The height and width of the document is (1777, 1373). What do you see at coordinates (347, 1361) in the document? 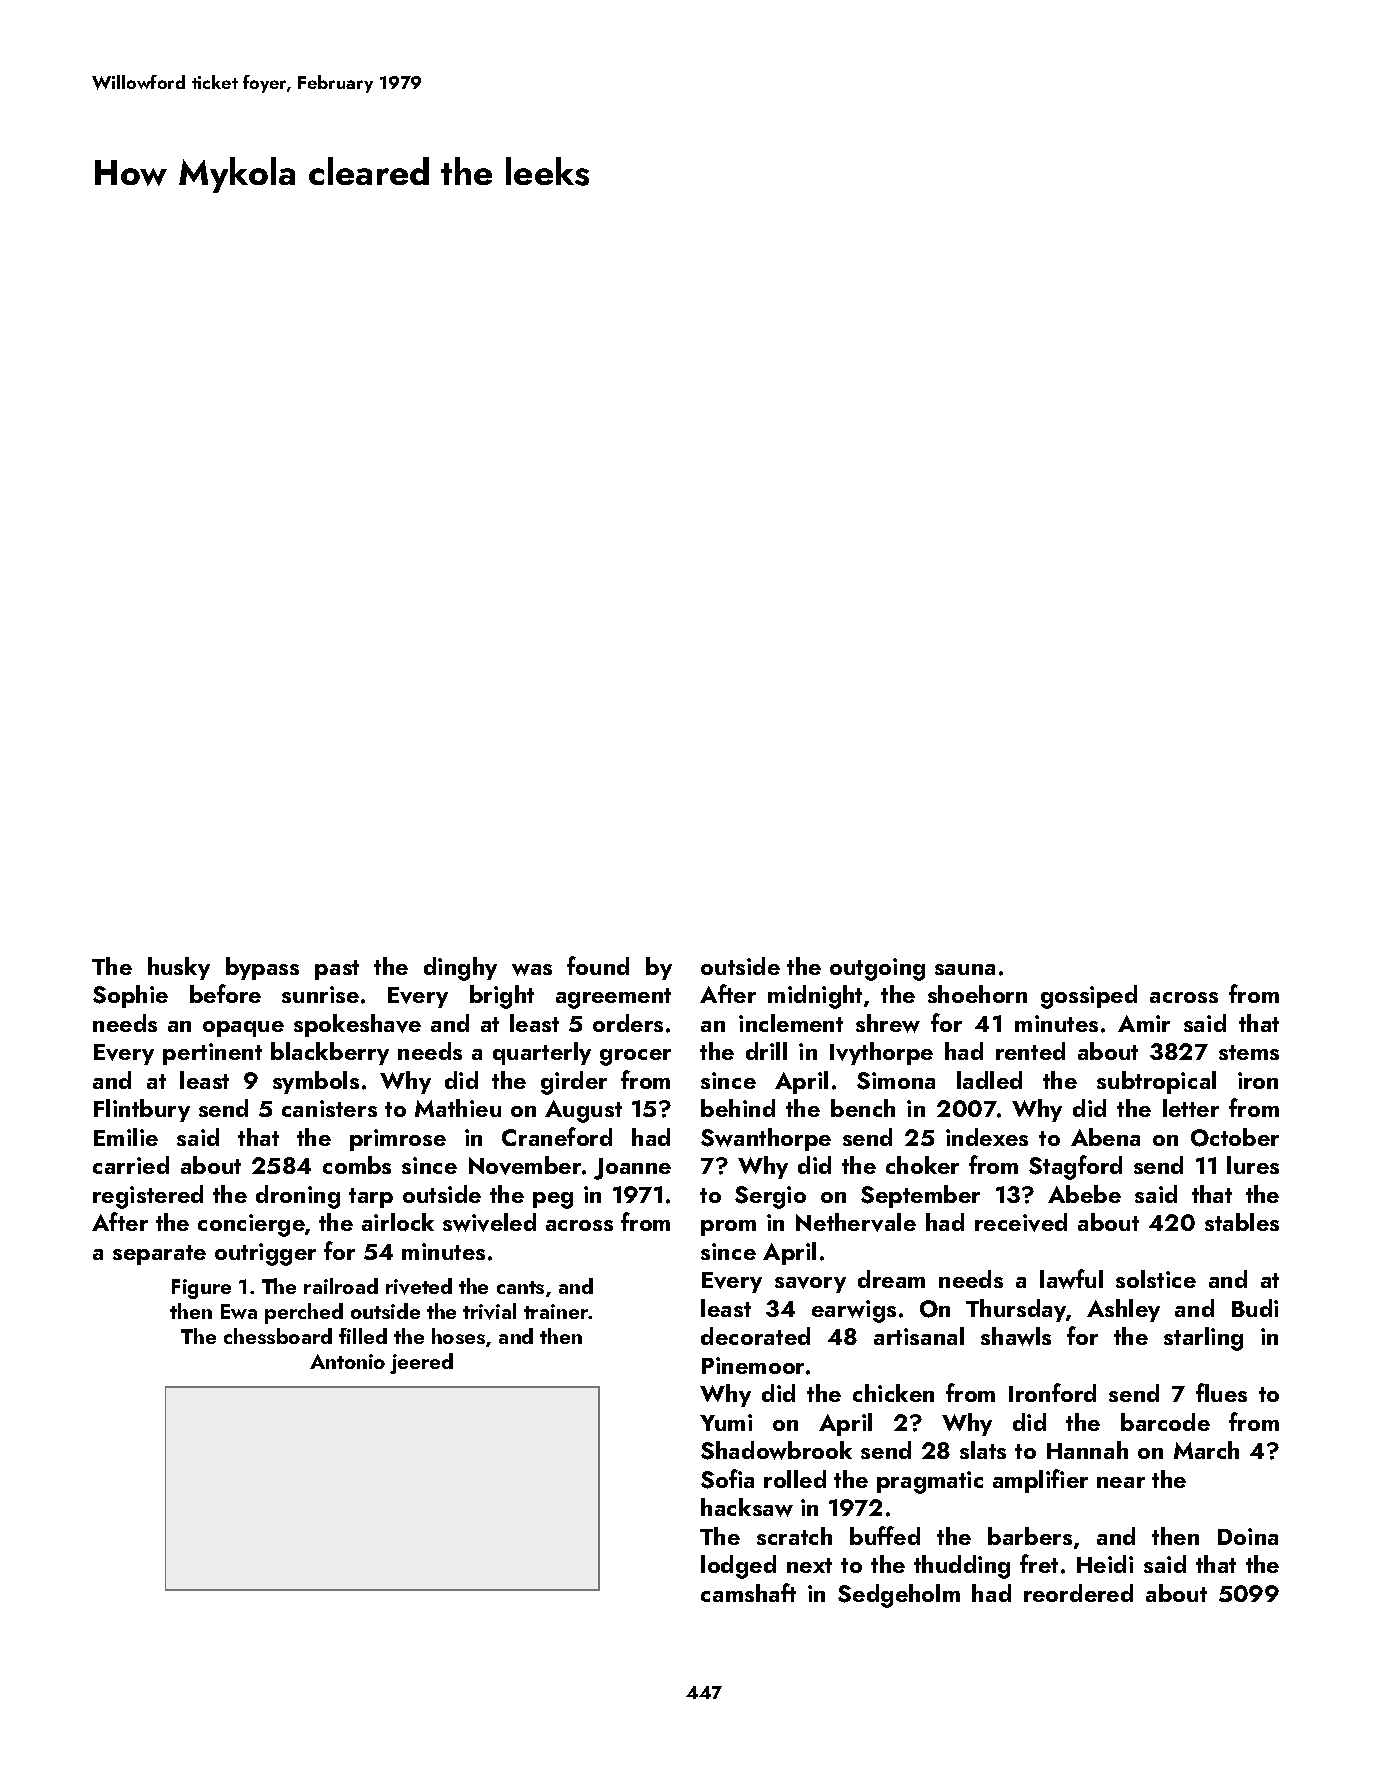
I see `Antonio` at bounding box center [347, 1361].
